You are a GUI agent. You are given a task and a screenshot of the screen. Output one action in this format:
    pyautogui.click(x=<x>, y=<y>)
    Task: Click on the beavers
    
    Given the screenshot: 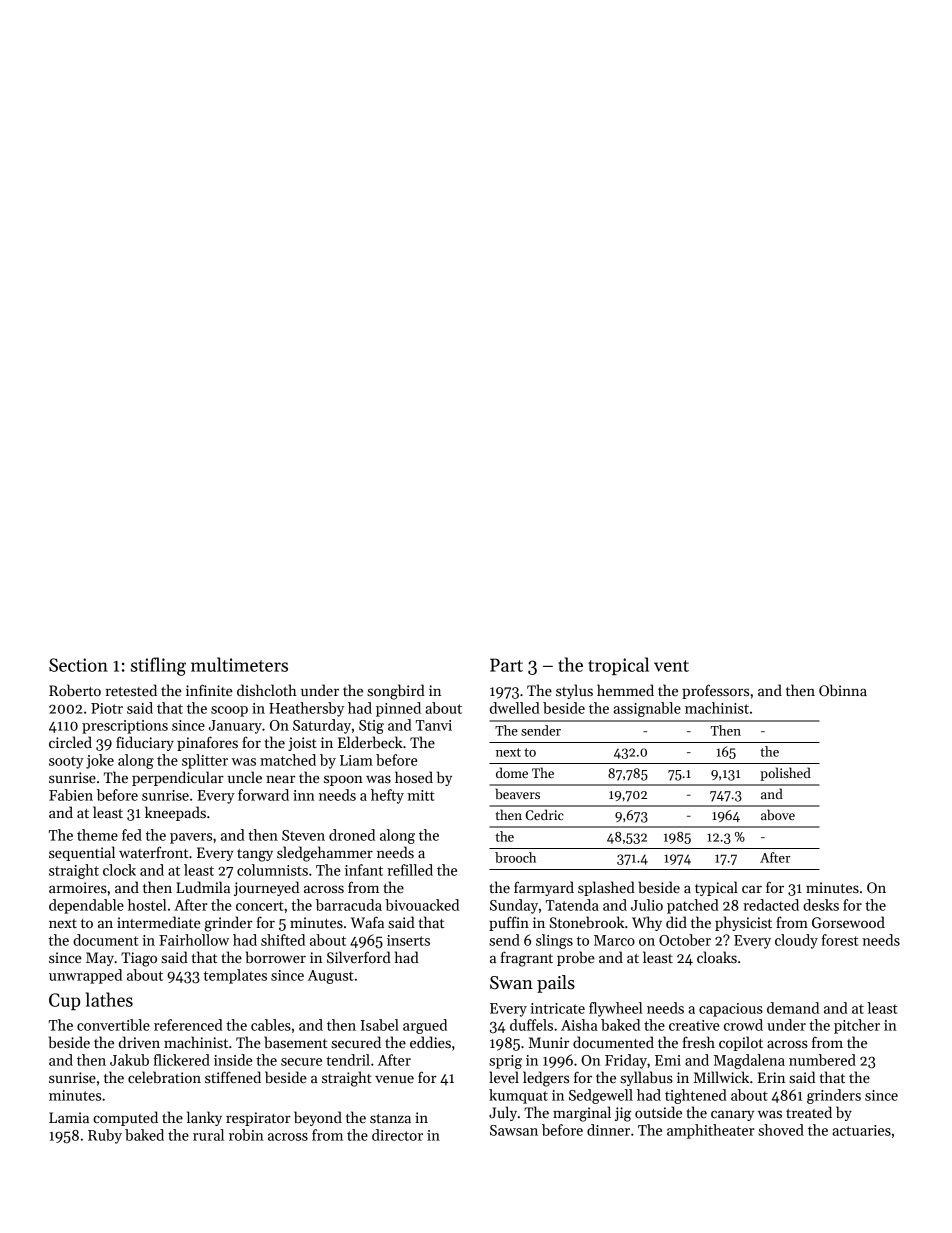 What is the action you would take?
    pyautogui.click(x=517, y=793)
